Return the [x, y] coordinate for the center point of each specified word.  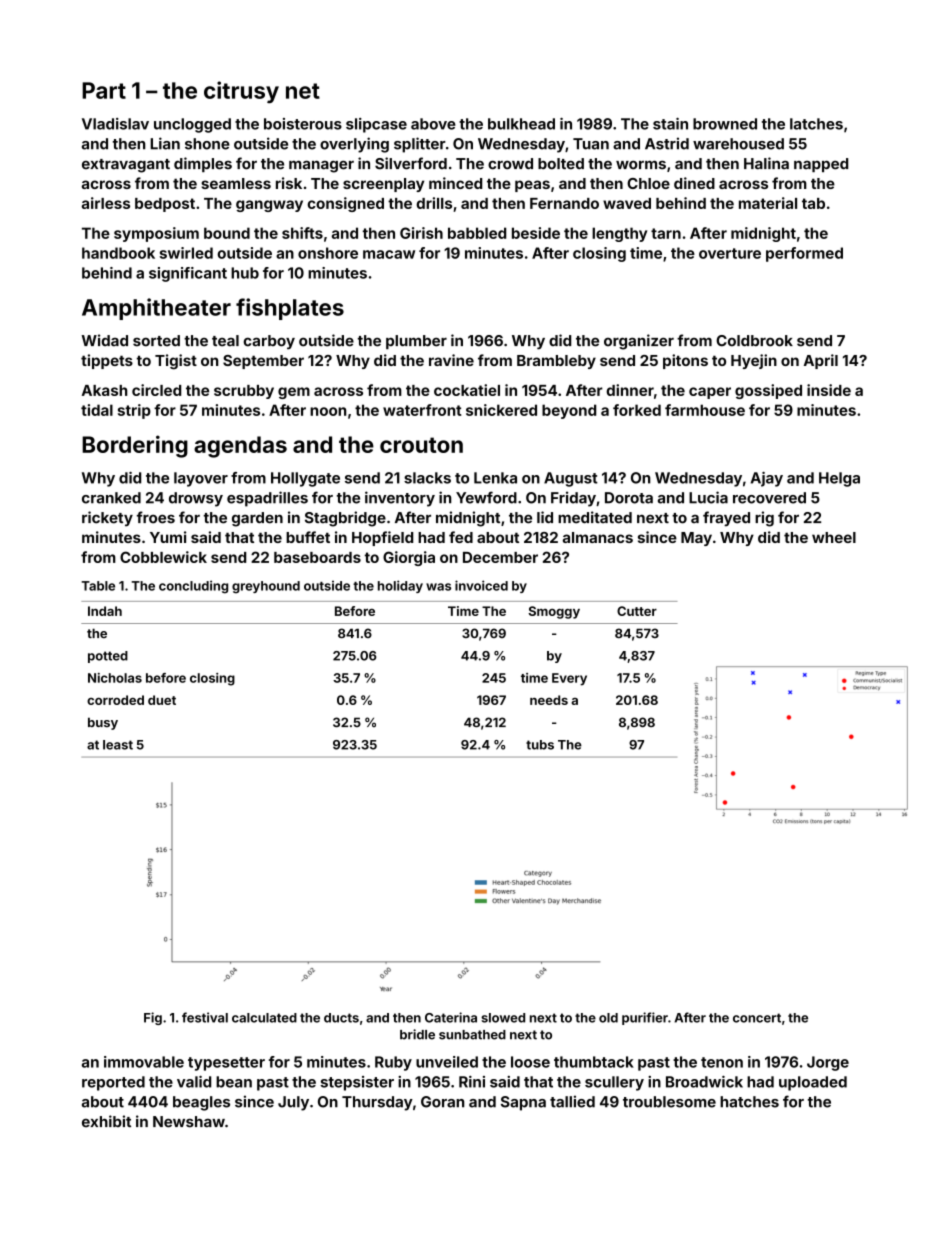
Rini [472, 1082]
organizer [639, 342]
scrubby [244, 392]
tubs [540, 745]
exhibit [106, 1121]
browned [725, 124]
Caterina [451, 1017]
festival [205, 1017]
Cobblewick [163, 557]
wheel [834, 537]
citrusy [241, 92]
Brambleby [556, 362]
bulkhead [521, 124]
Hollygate [305, 479]
